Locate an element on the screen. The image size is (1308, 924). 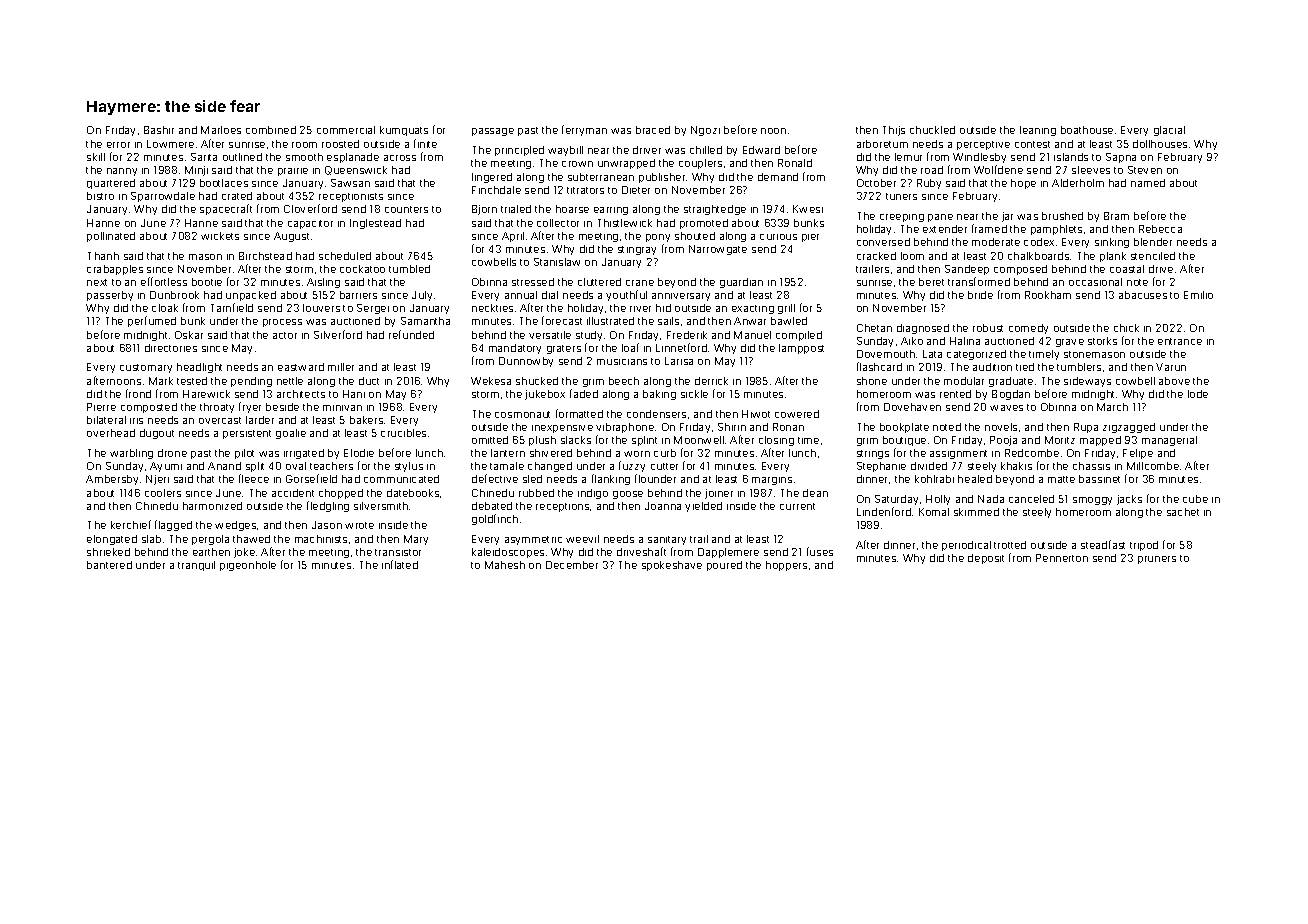
kerchief is located at coordinates (131, 524).
